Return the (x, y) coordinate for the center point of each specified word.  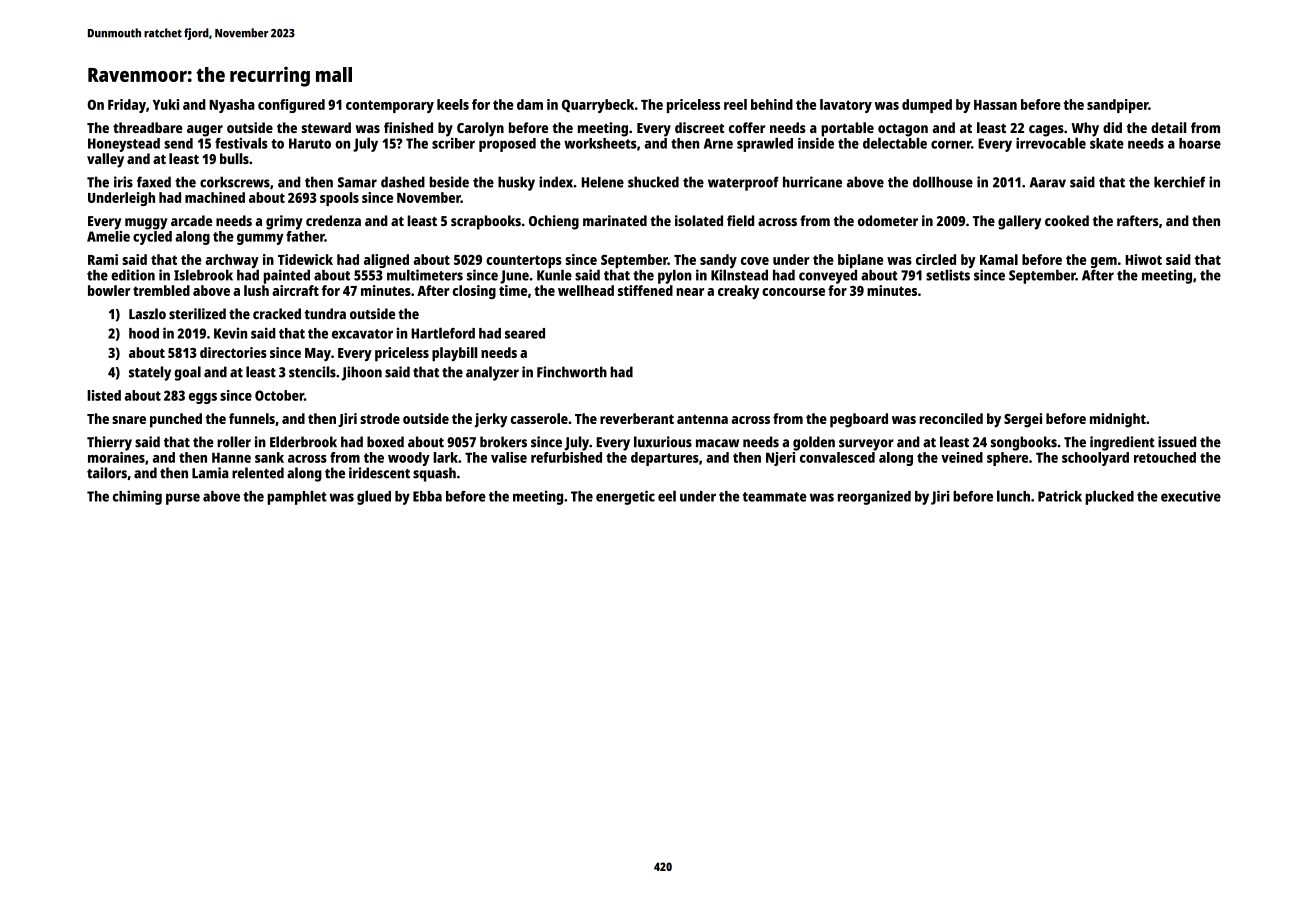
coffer (747, 127)
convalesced (837, 457)
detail (1169, 127)
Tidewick (305, 259)
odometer (888, 220)
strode (380, 418)
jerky (490, 420)
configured (291, 106)
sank (269, 457)
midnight (1118, 420)
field (740, 221)
